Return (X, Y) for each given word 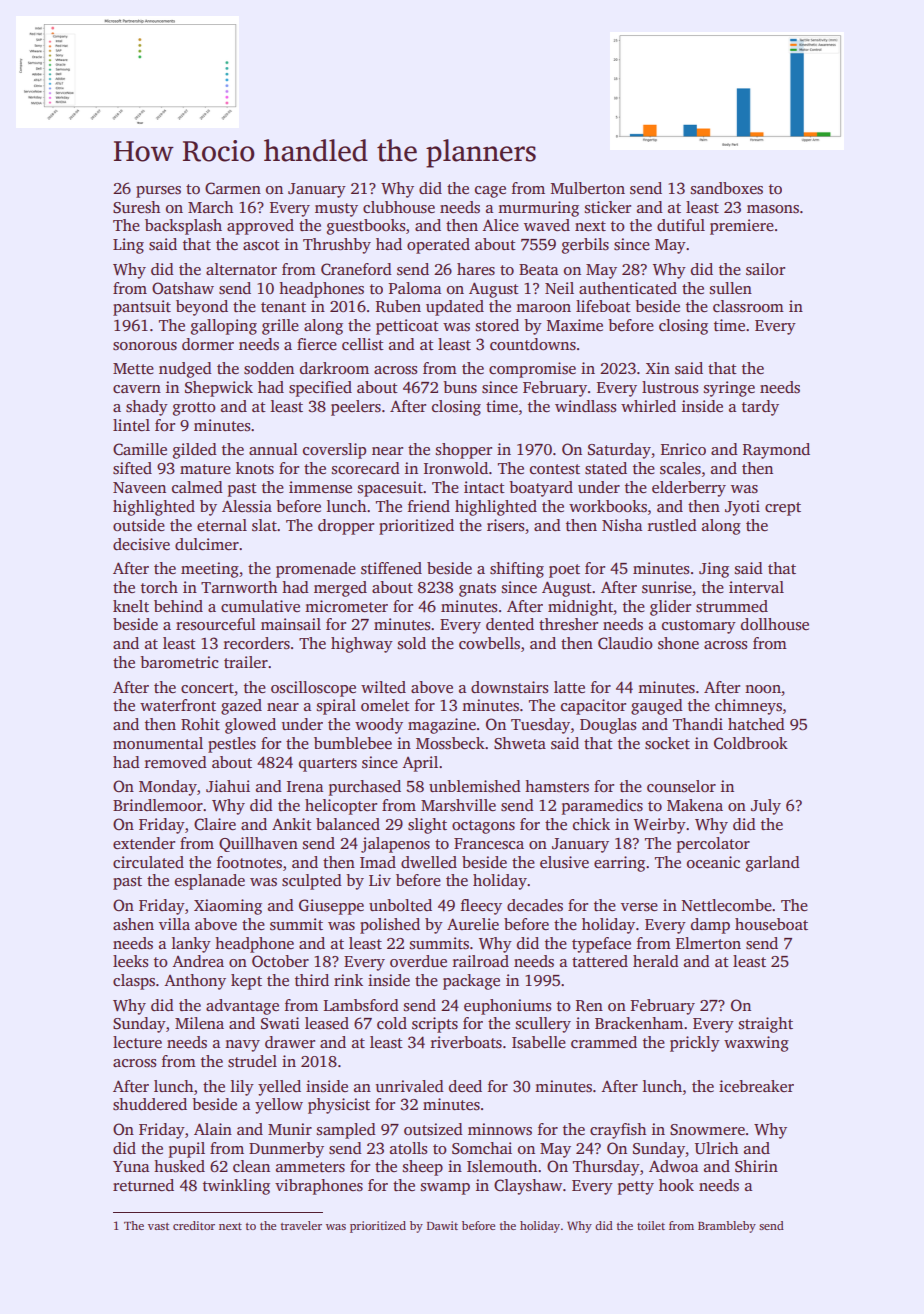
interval (756, 587)
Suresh (136, 207)
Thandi (698, 724)
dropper (346, 527)
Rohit (200, 724)
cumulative (260, 606)
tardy (760, 408)
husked (179, 1166)
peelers (356, 408)
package (471, 982)
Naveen (139, 487)
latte (569, 687)
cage (490, 192)
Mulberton (588, 188)
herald (656, 961)
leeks (130, 961)
